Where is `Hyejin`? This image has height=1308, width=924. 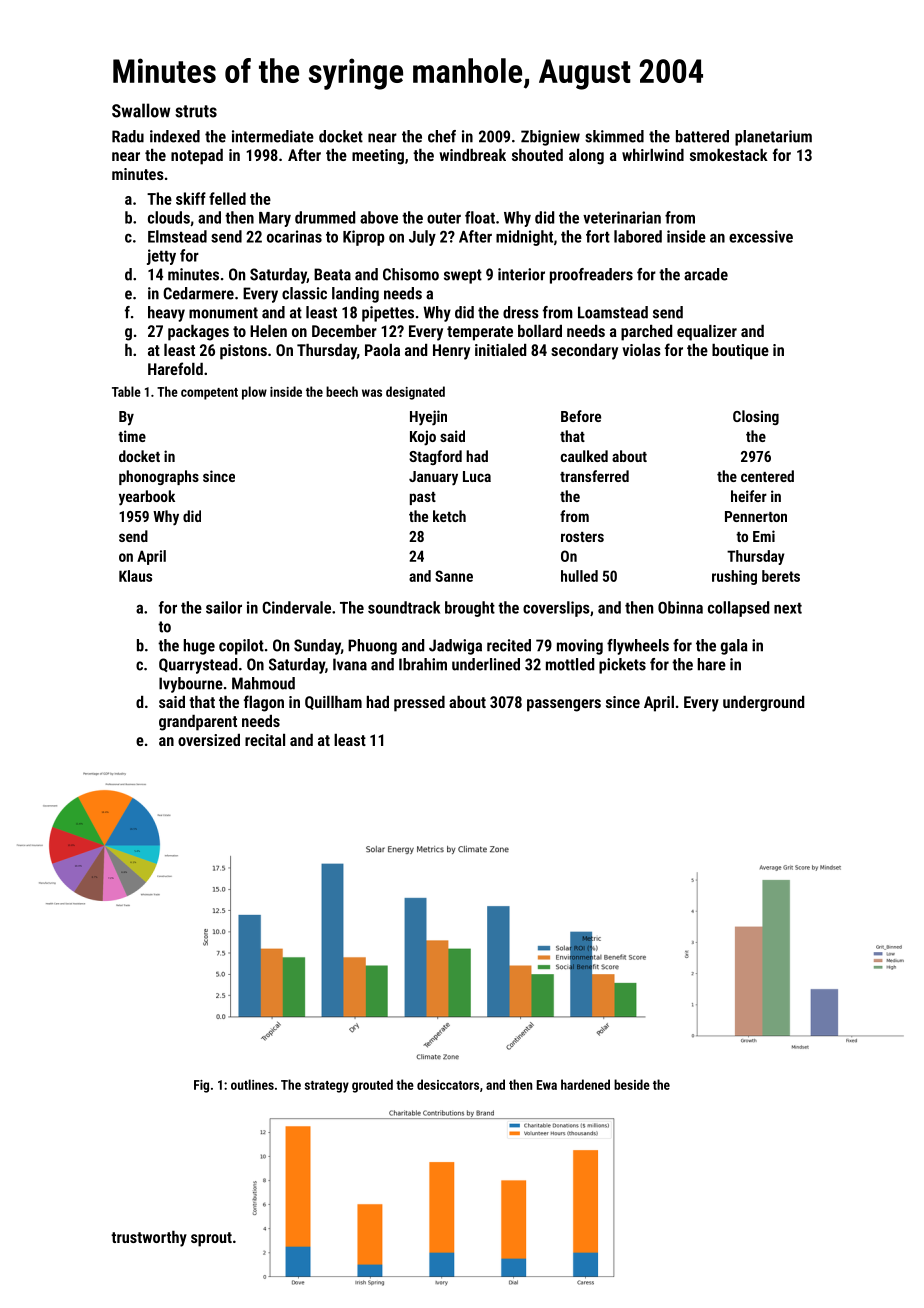 Hyejin is located at coordinates (428, 418).
